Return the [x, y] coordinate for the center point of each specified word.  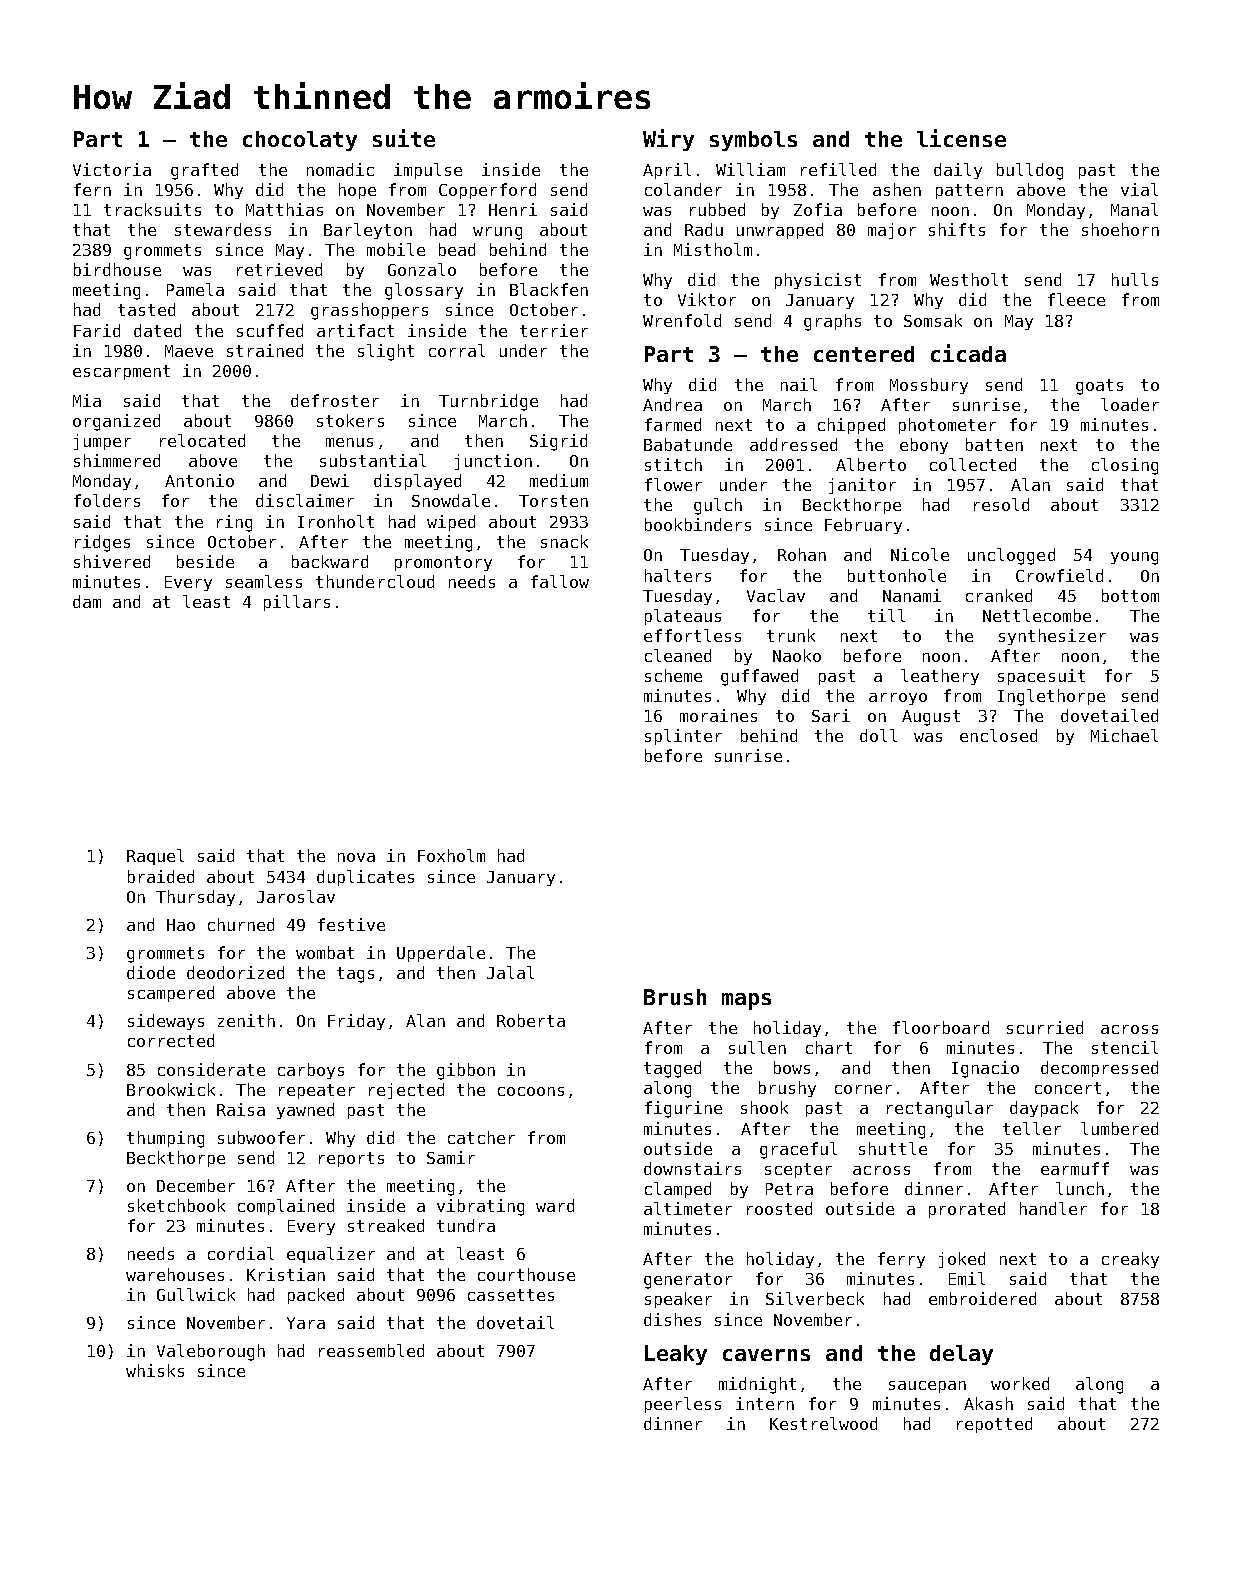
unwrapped [780, 231]
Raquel [155, 857]
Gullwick [196, 1294]
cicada [968, 353]
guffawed [759, 677]
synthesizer [1052, 637]
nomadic [340, 169]
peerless [683, 1405]
